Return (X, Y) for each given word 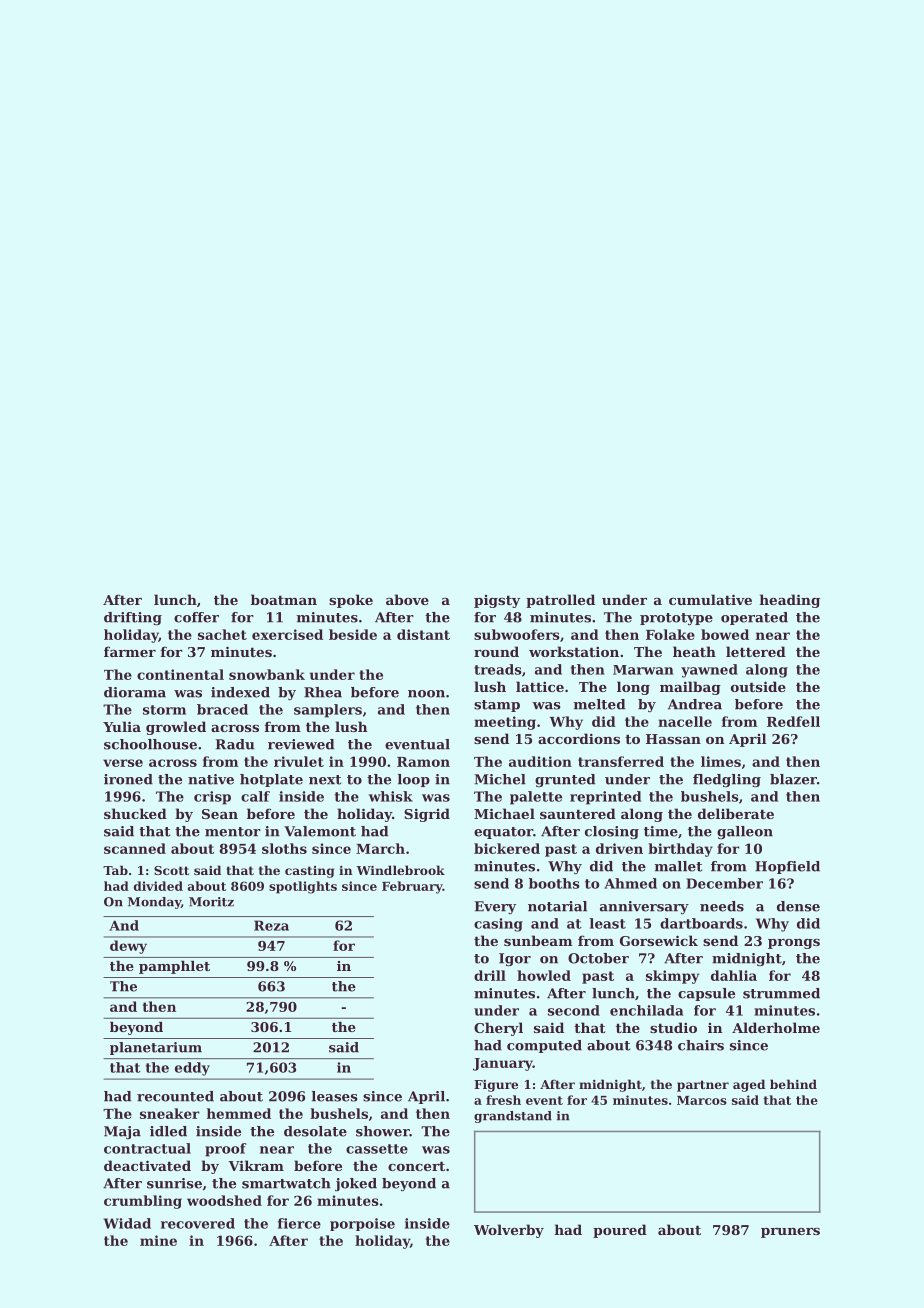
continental (180, 674)
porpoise (362, 1224)
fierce (299, 1223)
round (496, 651)
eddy (192, 1069)
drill (490, 975)
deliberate (736, 813)
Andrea (695, 704)
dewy (128, 947)
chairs (701, 1045)
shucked (135, 813)
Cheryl (498, 1029)
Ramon (423, 762)
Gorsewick (659, 940)
